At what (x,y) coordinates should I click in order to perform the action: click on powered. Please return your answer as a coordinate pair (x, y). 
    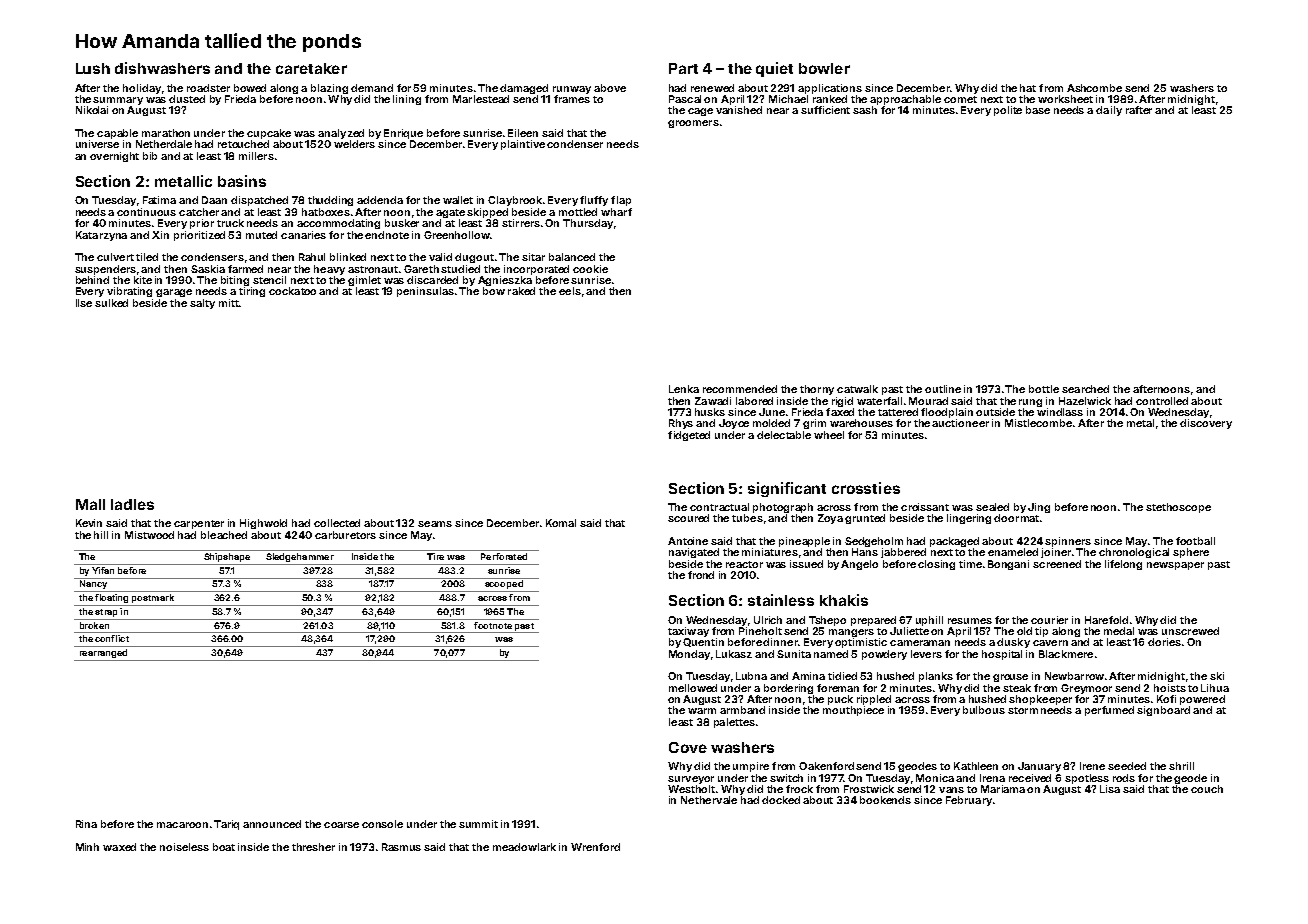
    Looking at the image, I should click on (1202, 700).
